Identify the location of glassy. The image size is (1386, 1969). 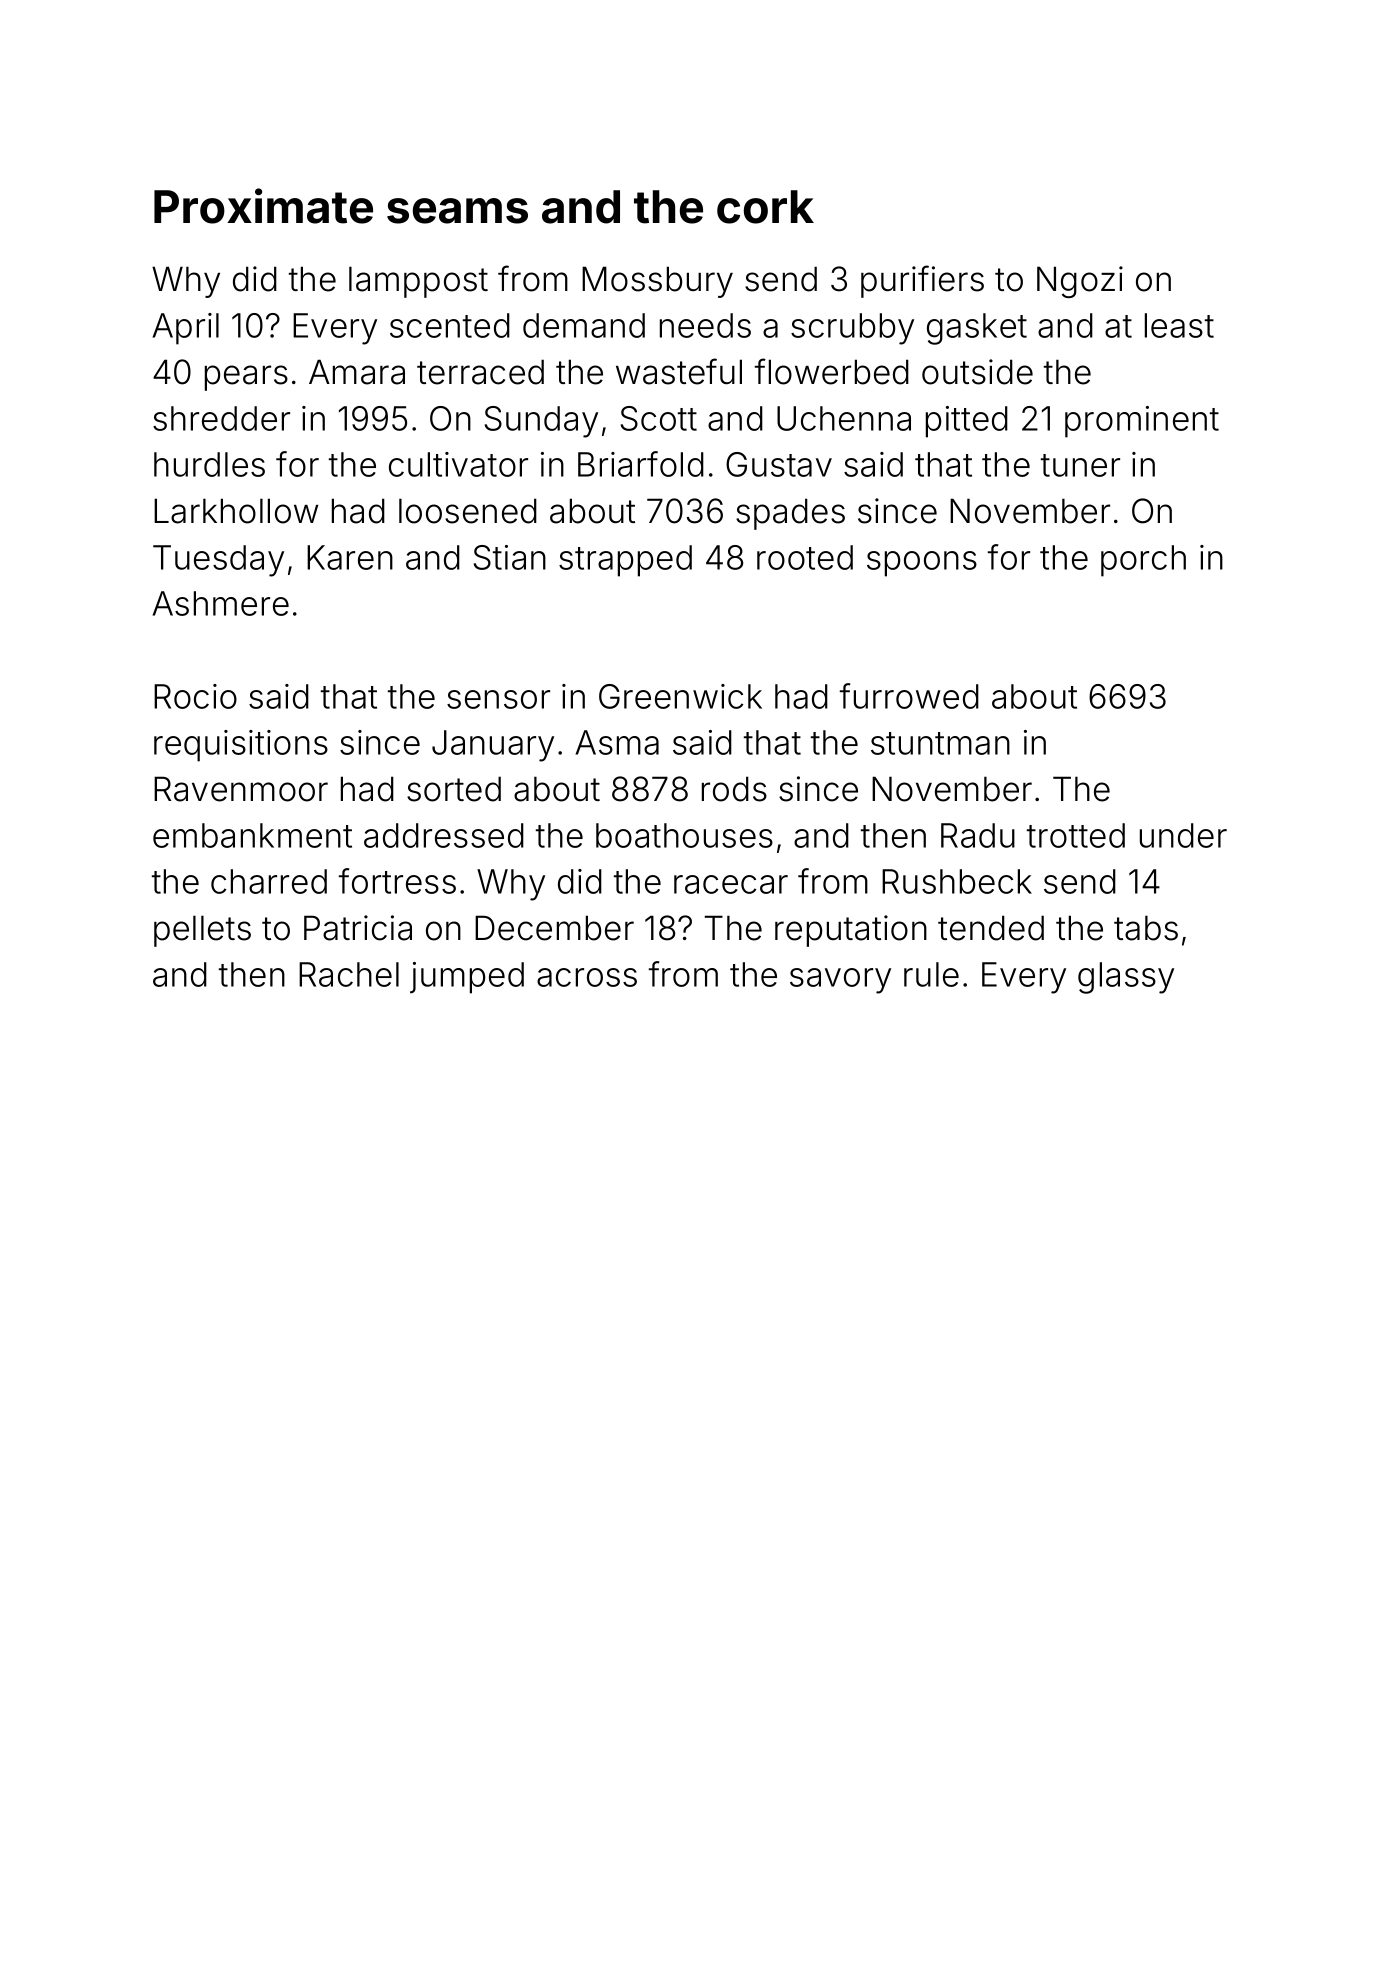
(1126, 978).
